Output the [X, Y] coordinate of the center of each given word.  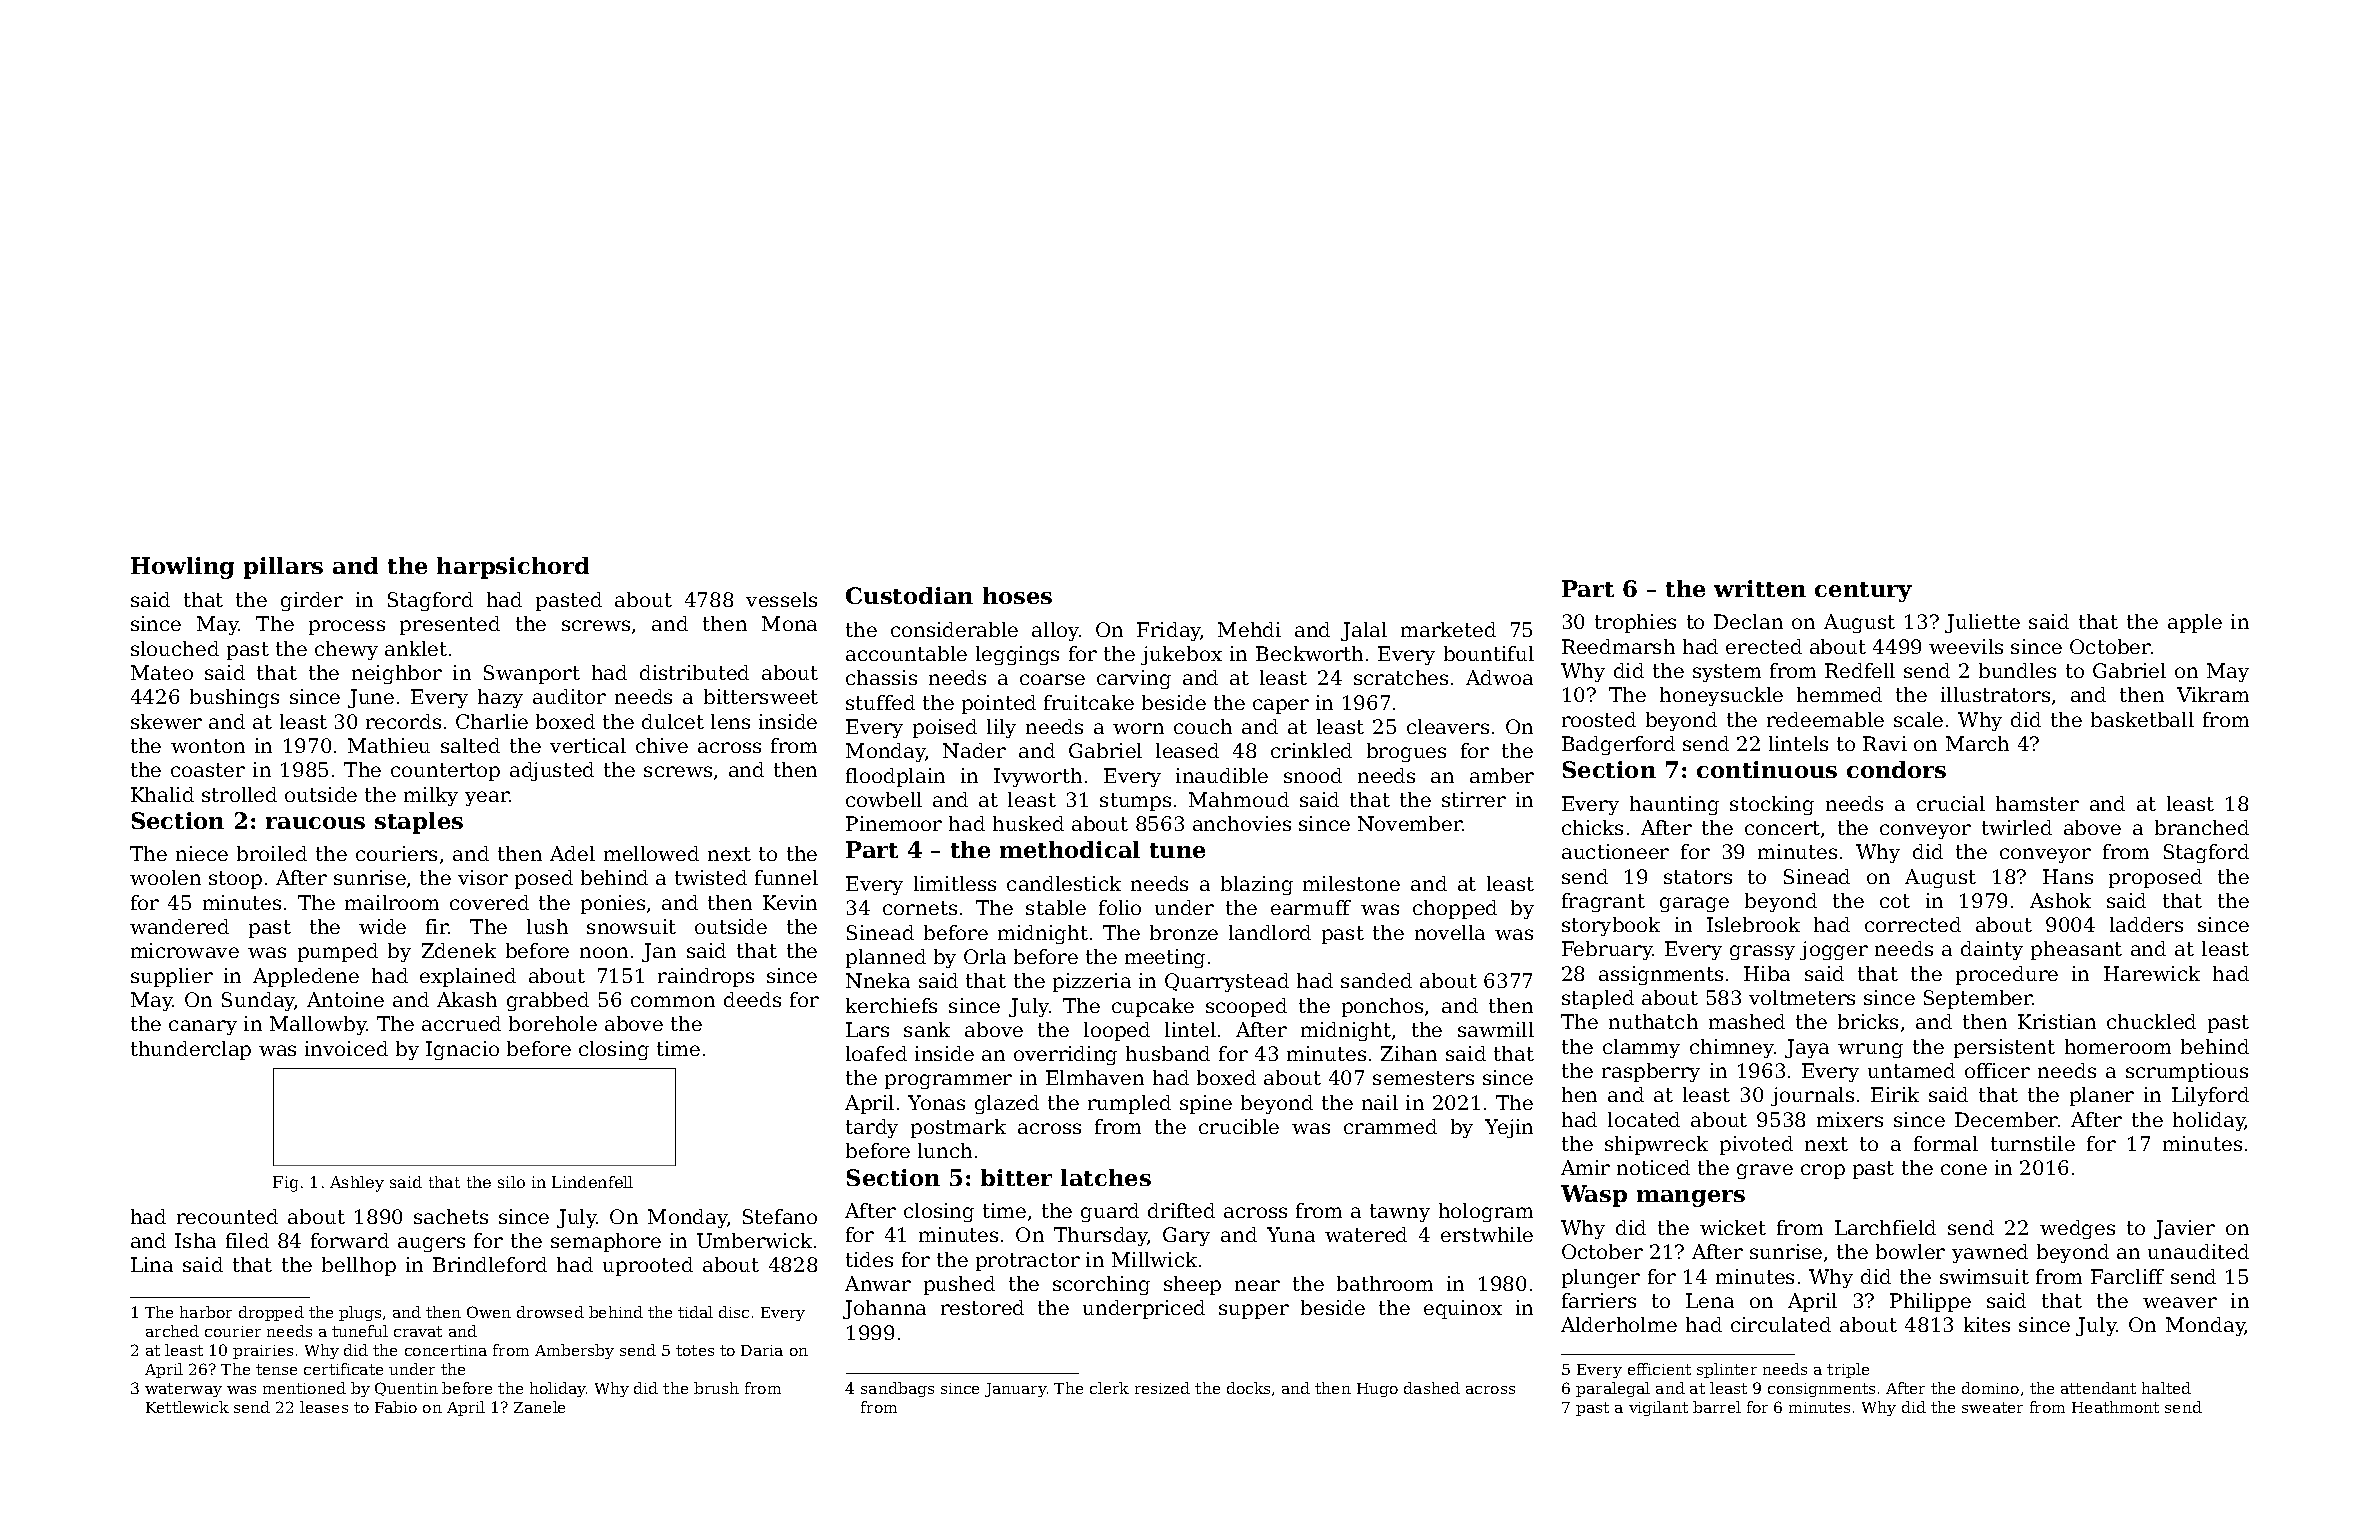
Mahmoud [1239, 799]
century [1863, 592]
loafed [876, 1053]
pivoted [1756, 1145]
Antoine [345, 999]
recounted [227, 1216]
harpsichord [513, 568]
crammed [1390, 1126]
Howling [182, 568]
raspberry [1651, 1072]
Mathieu [389, 745]
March [1977, 743]
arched [172, 1331]
